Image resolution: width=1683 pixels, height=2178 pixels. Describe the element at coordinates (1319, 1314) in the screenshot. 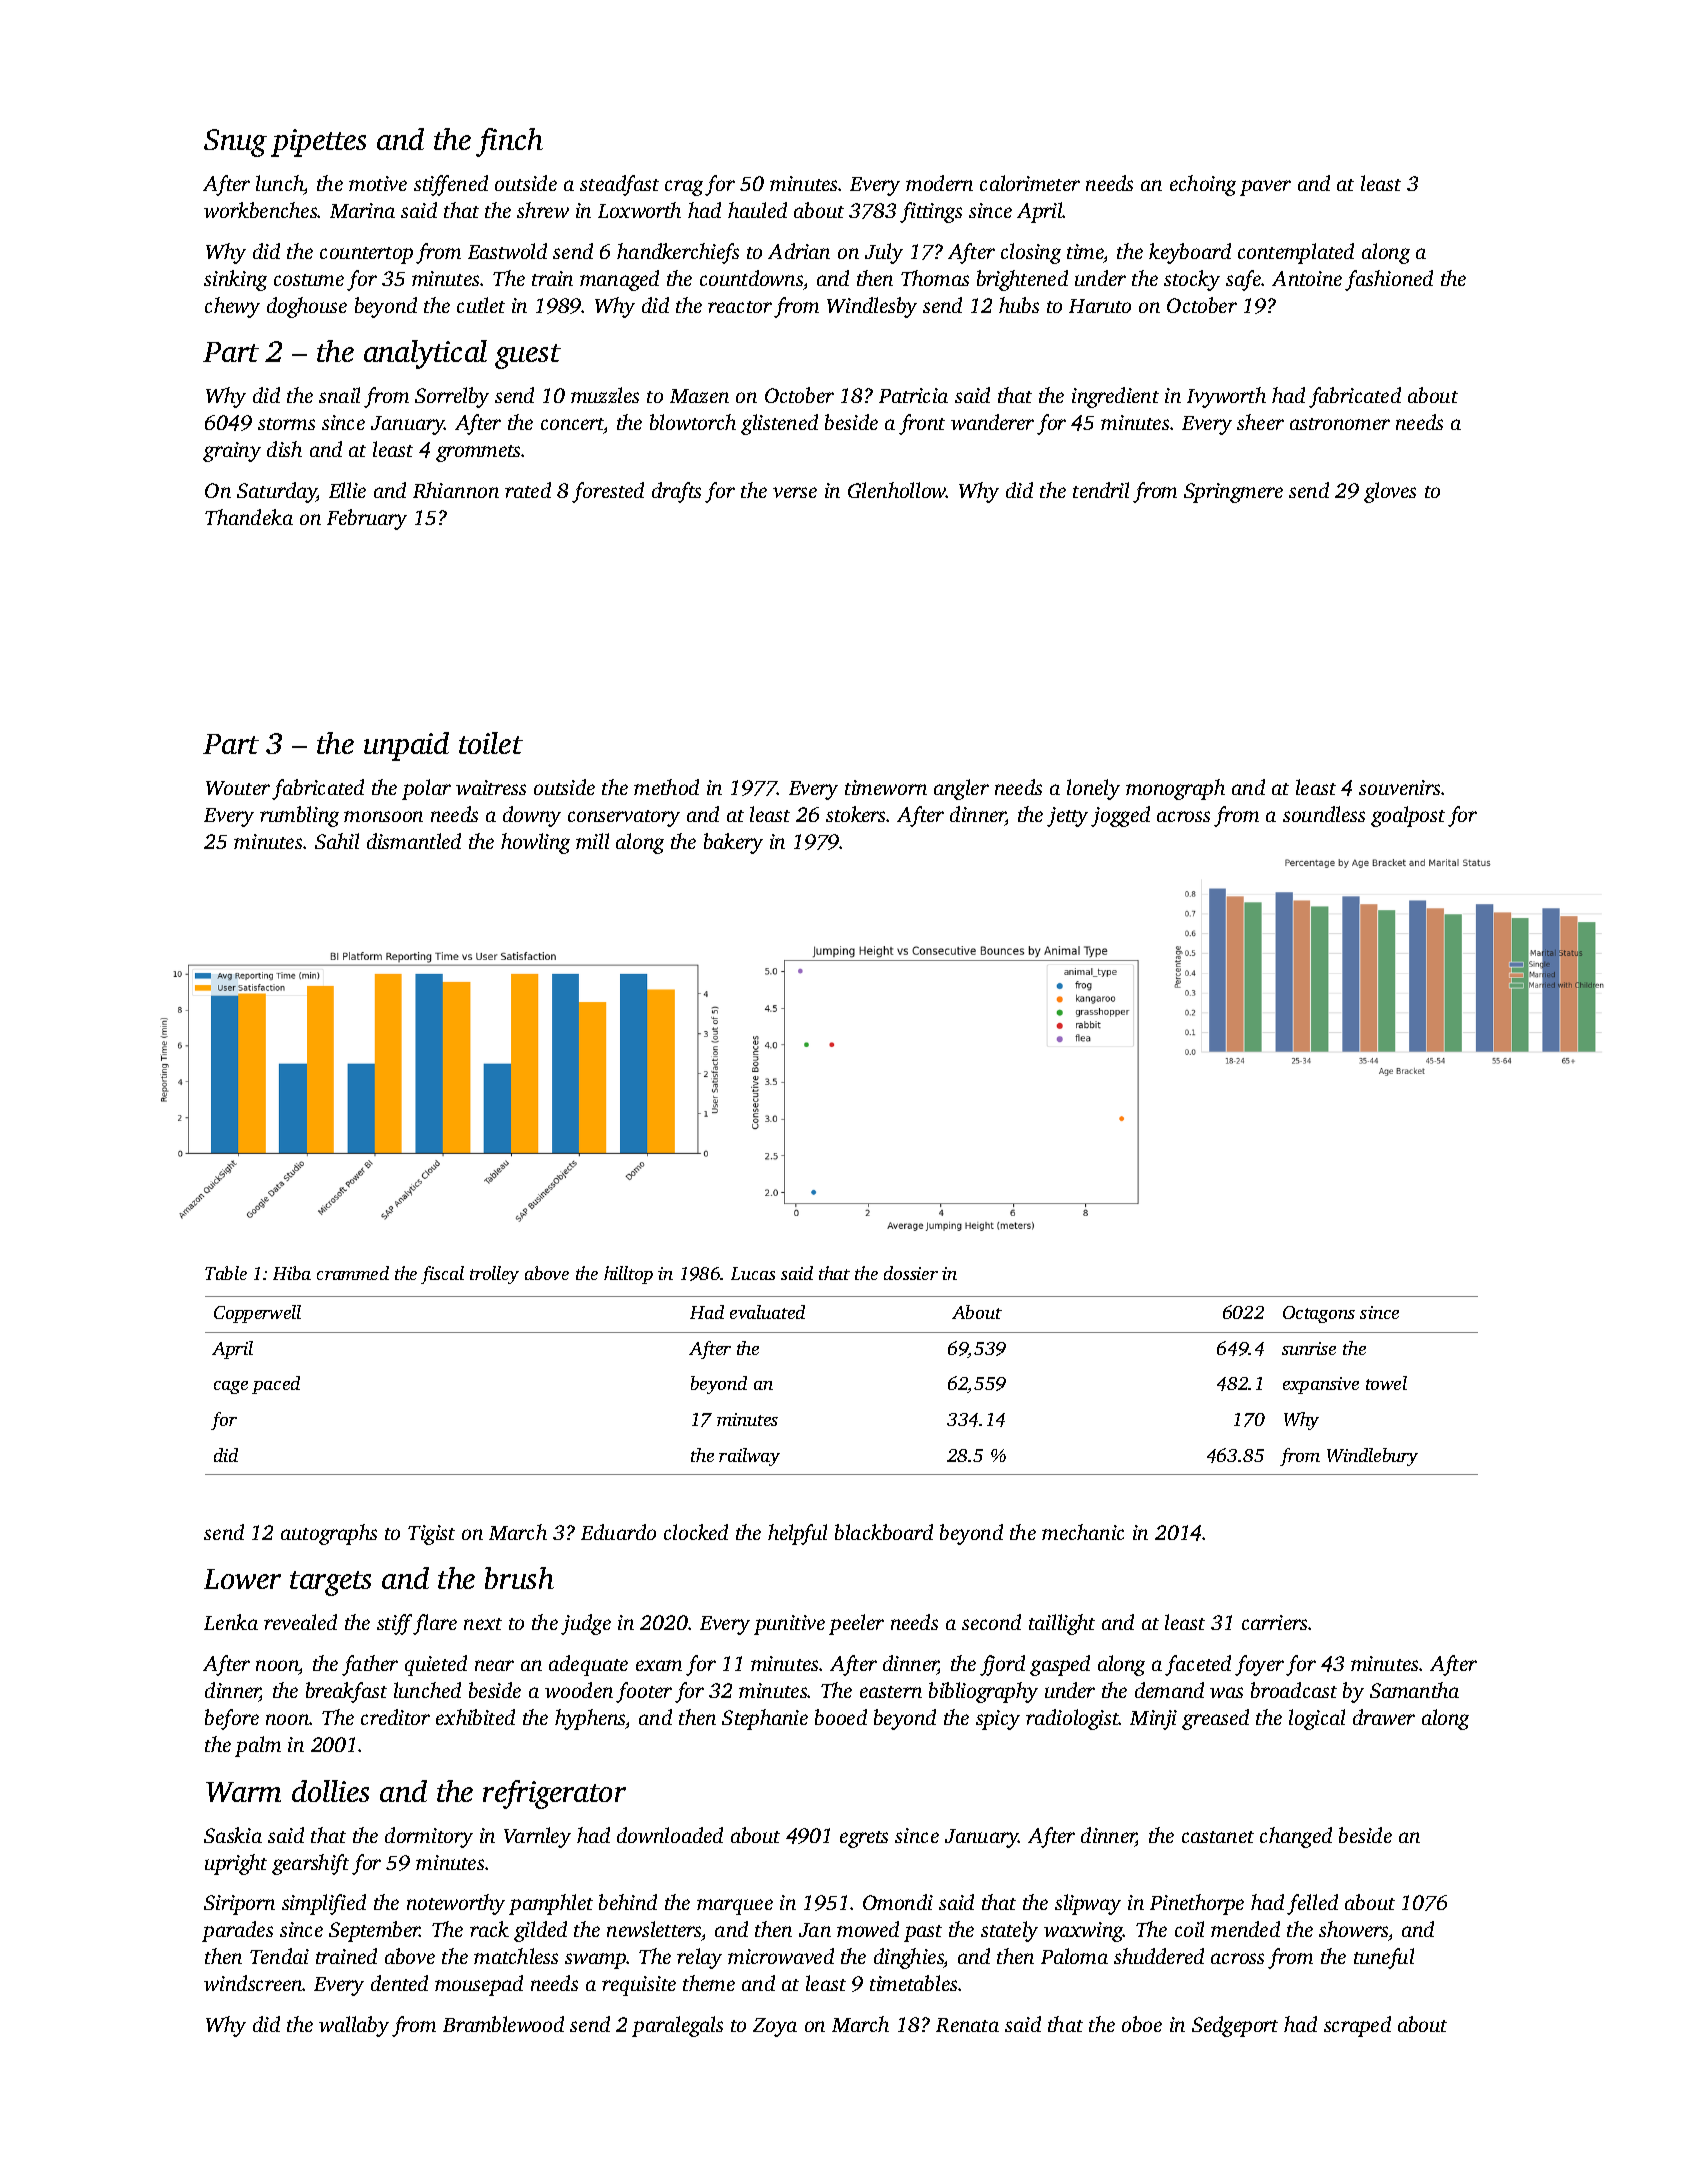

I see `Octagons` at that location.
